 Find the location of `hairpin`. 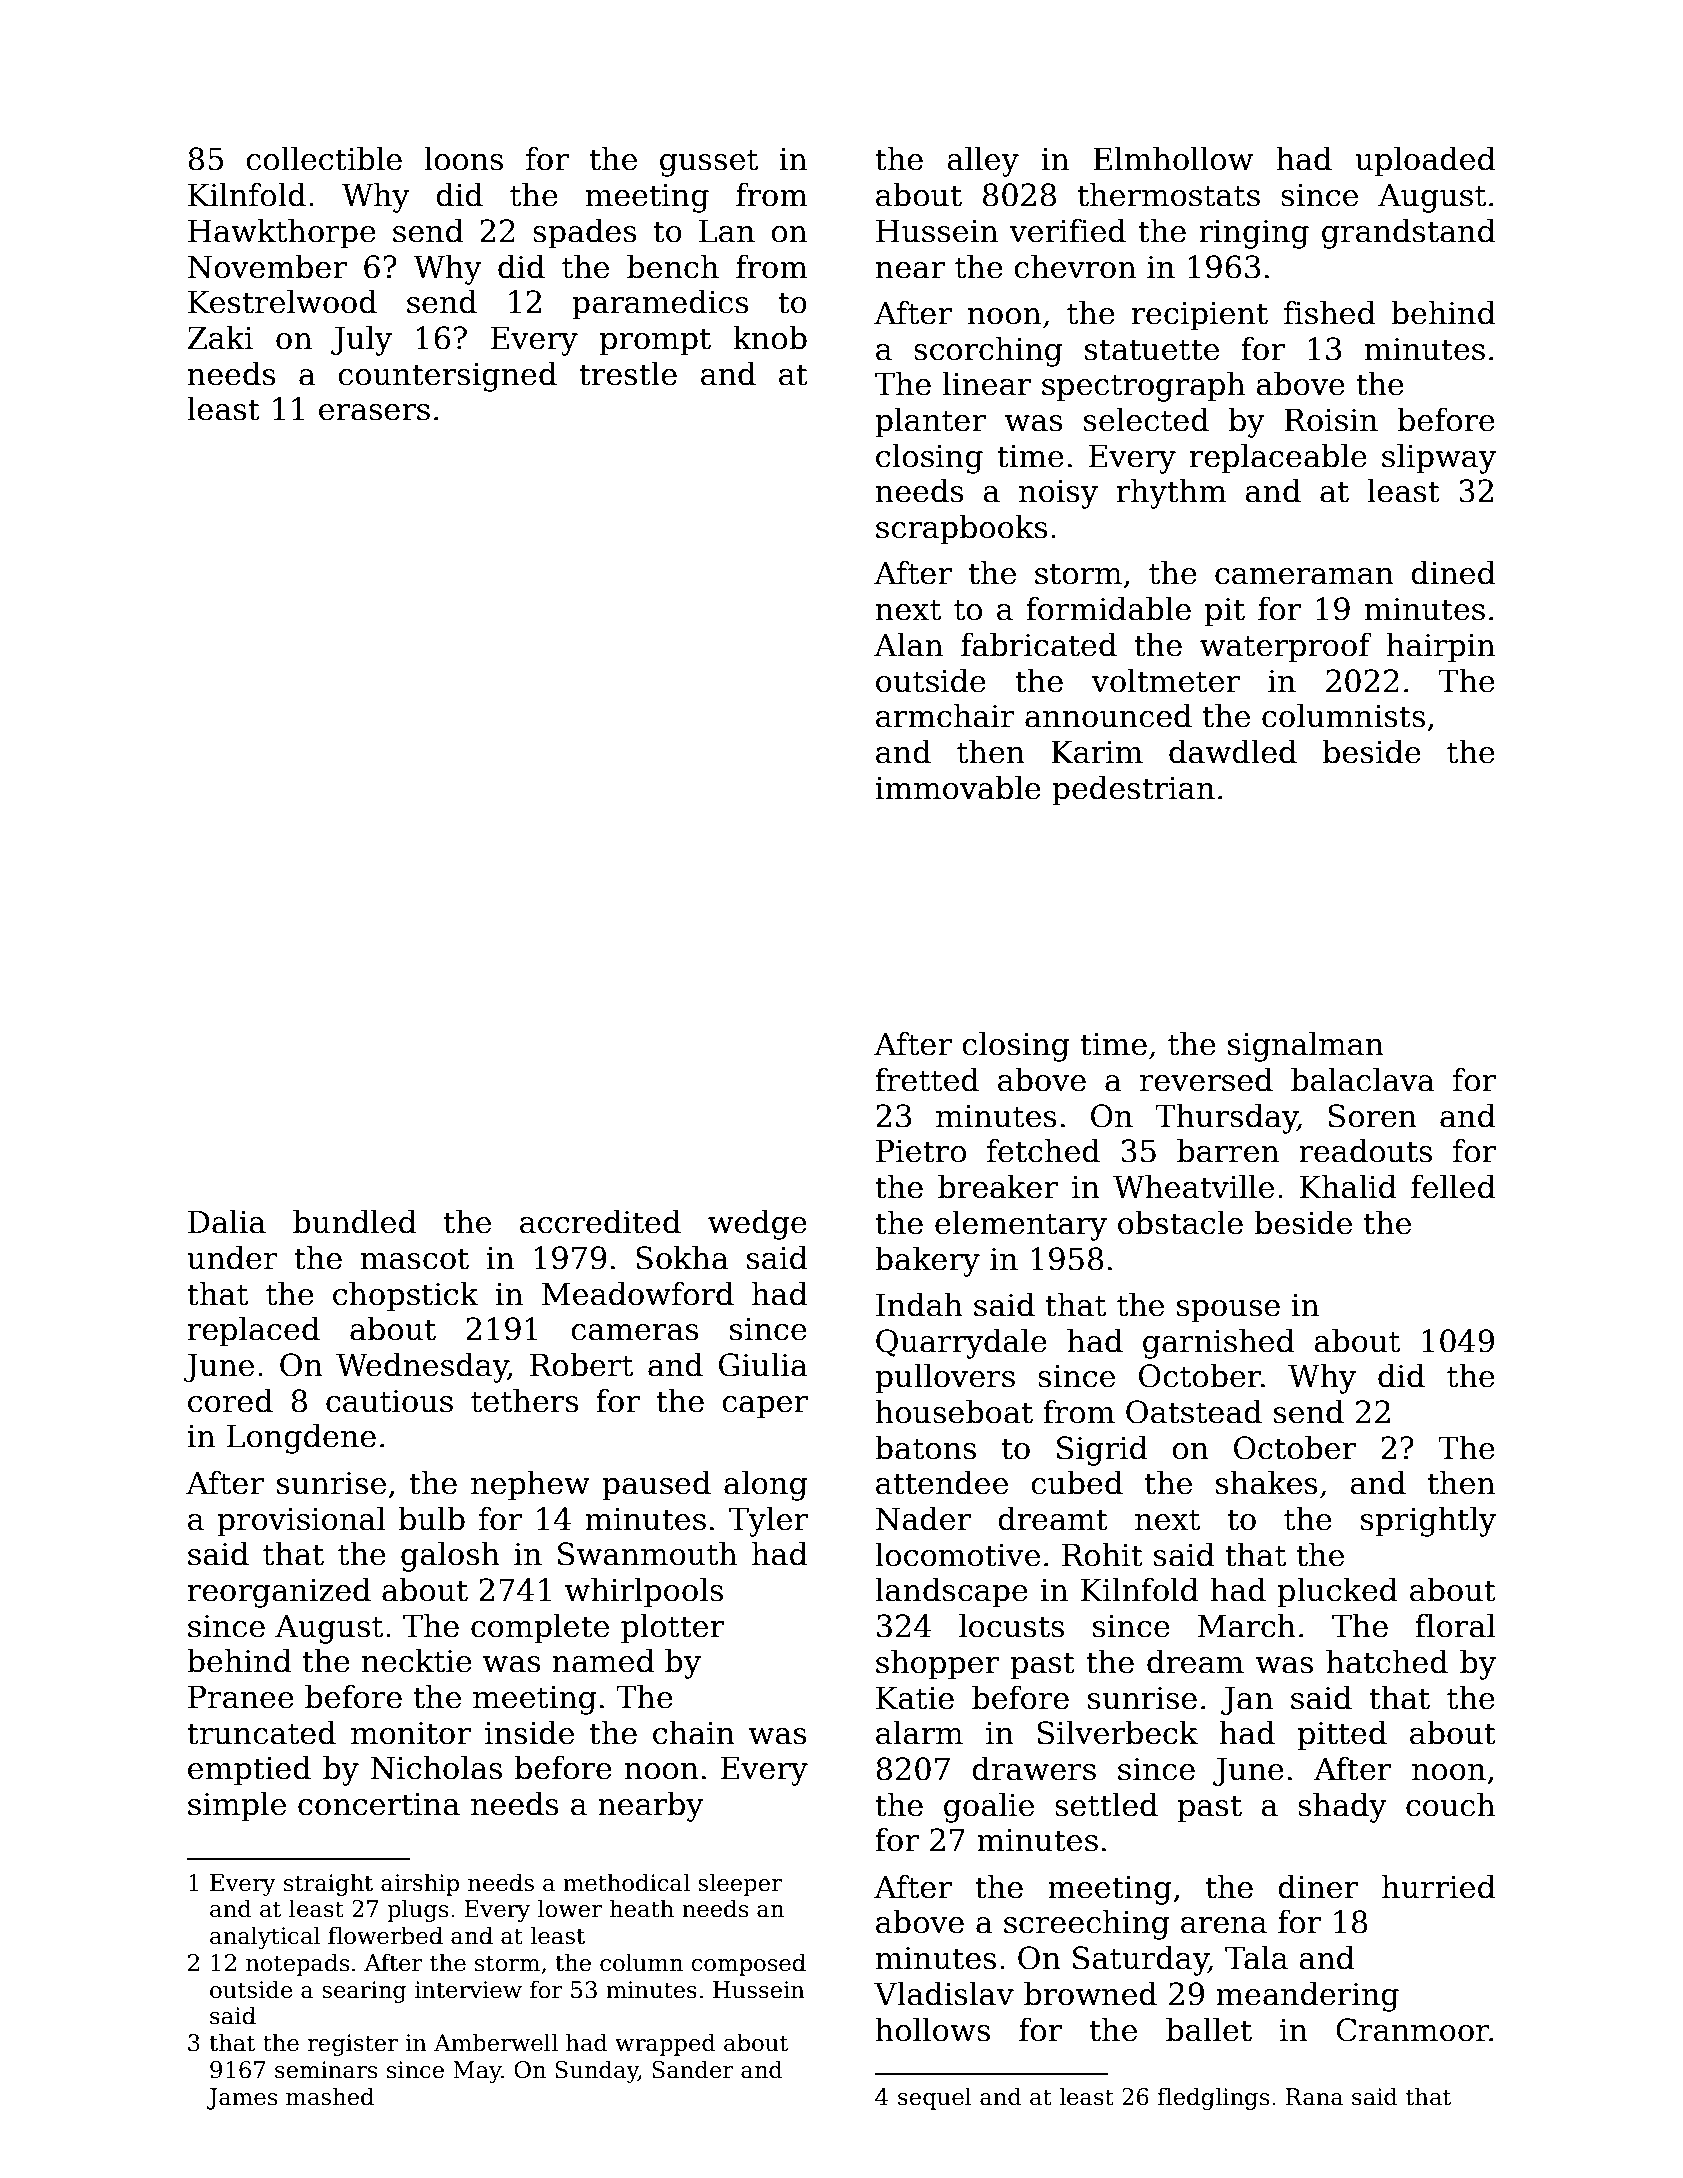

hairpin is located at coordinates (1440, 647).
